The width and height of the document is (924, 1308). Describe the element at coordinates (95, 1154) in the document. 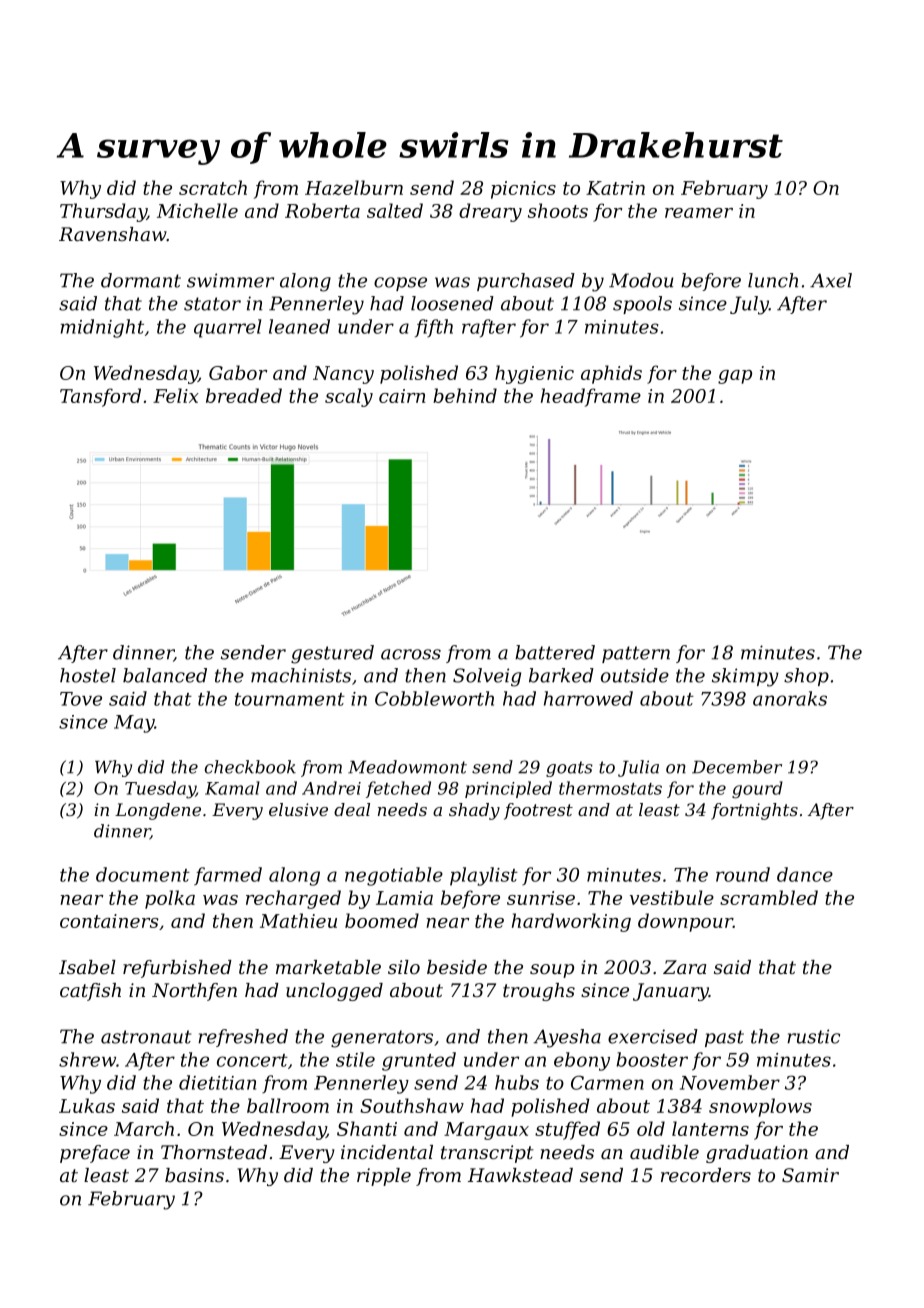

I see `preface` at that location.
